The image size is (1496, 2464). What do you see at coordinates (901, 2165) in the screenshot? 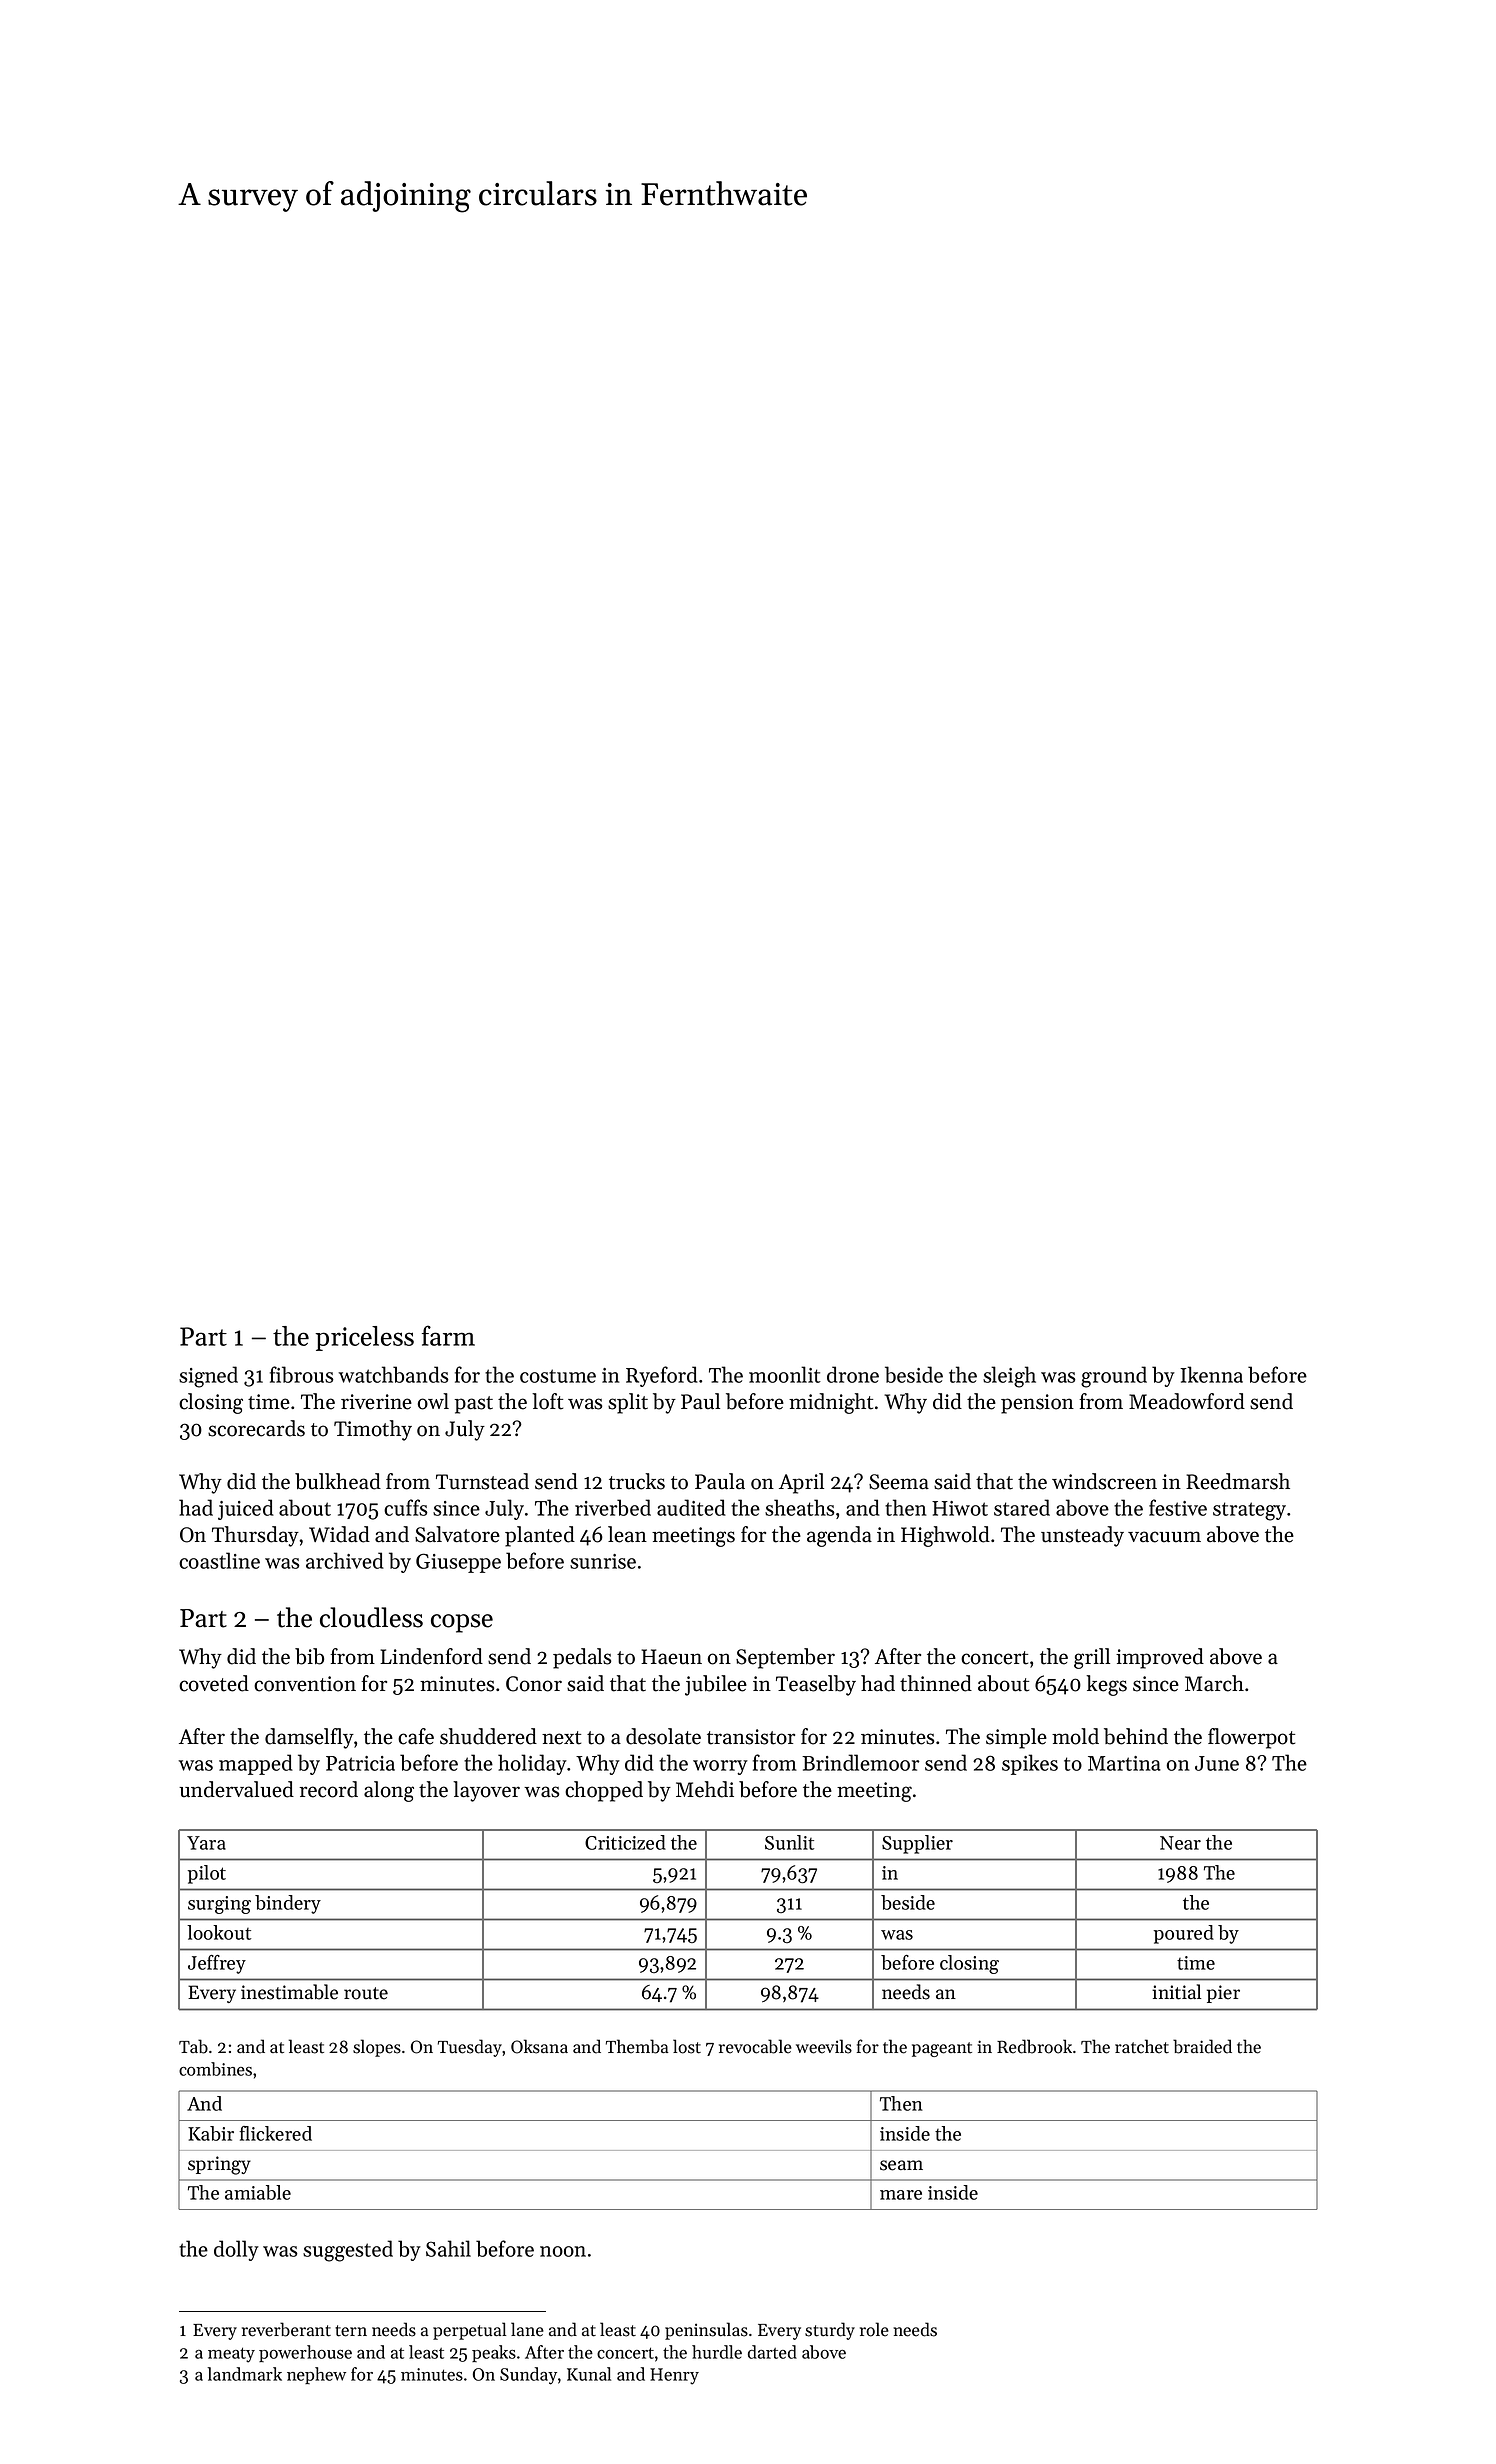
I see `seam` at bounding box center [901, 2165].
